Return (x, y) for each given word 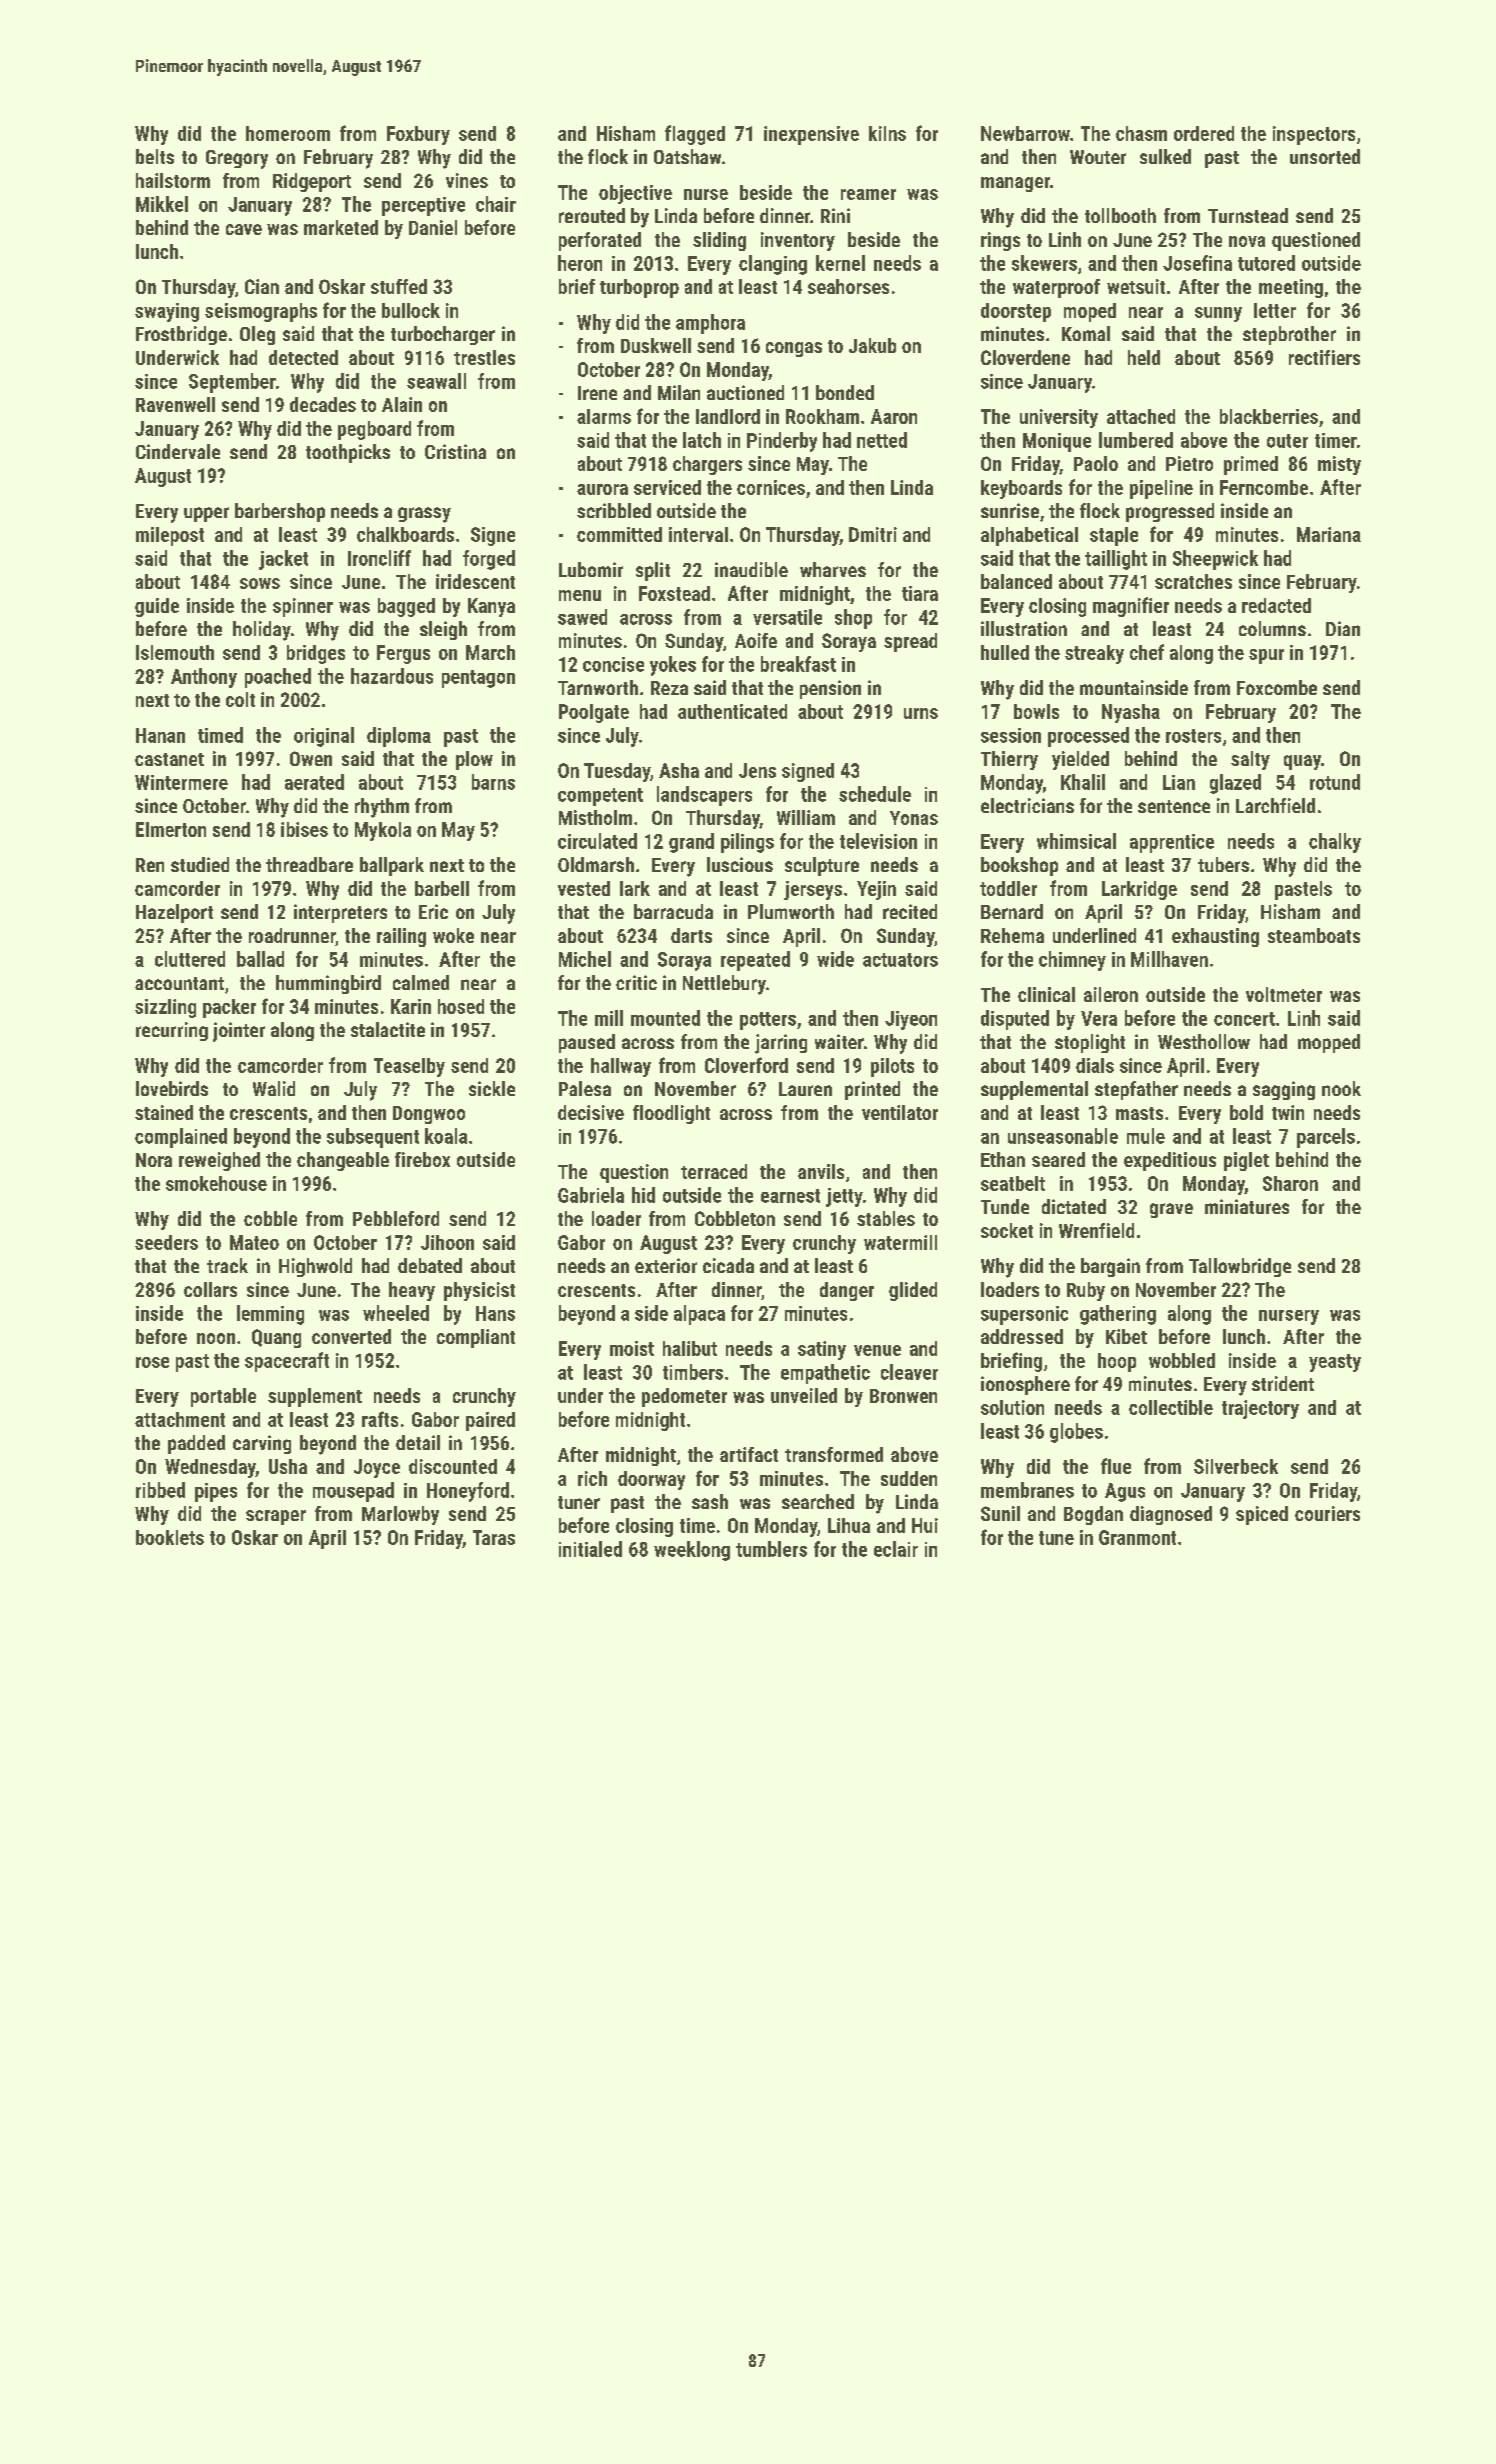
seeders (166, 1242)
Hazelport (174, 913)
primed (1251, 465)
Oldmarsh (596, 864)
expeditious (1170, 1161)
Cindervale (178, 451)
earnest (790, 1196)
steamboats (1314, 935)
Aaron (894, 416)
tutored (1266, 263)
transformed (834, 1454)
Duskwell (656, 345)
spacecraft (287, 1362)
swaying (167, 312)
